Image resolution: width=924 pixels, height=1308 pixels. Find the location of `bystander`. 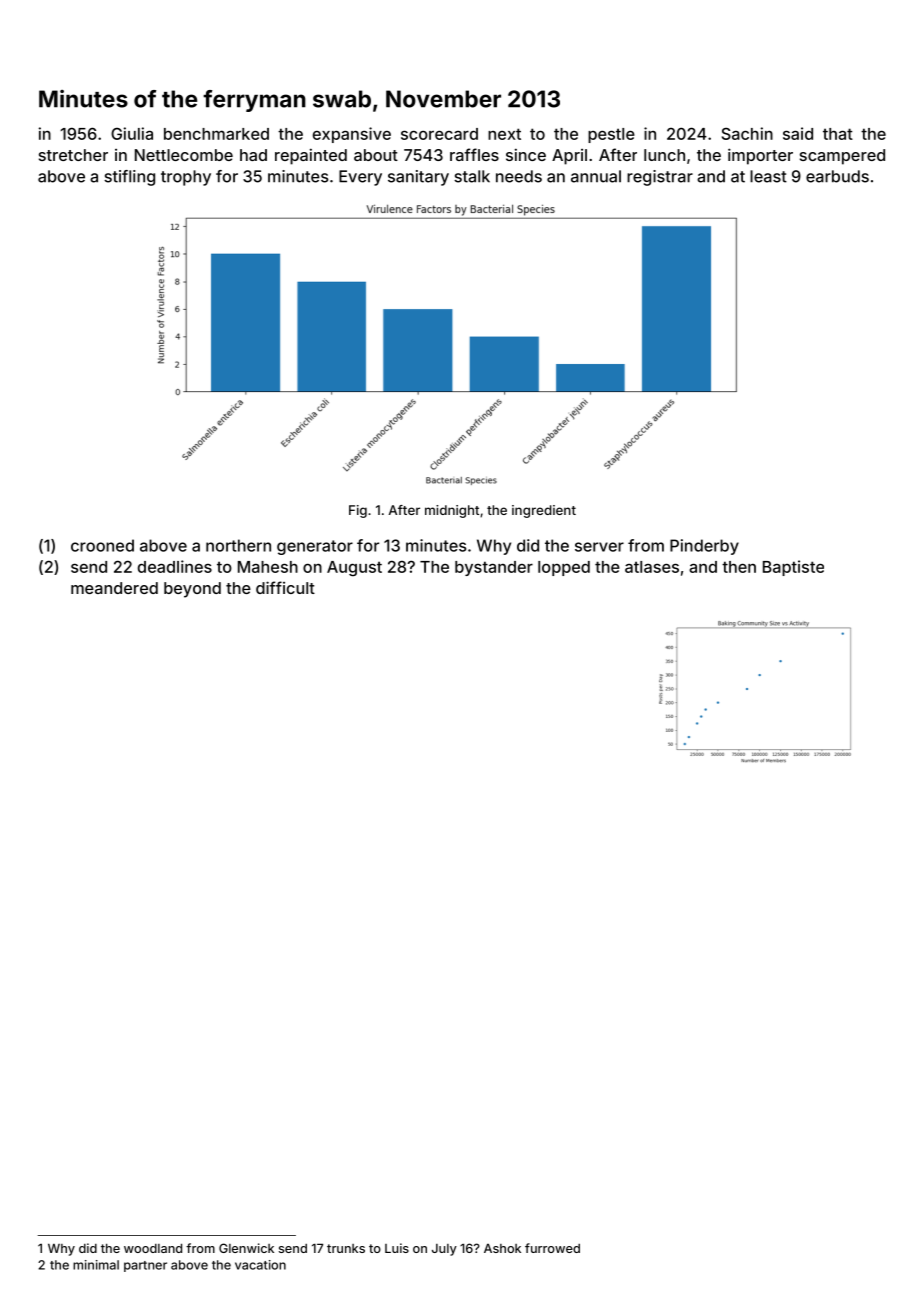

bystander is located at coordinates (494, 568).
